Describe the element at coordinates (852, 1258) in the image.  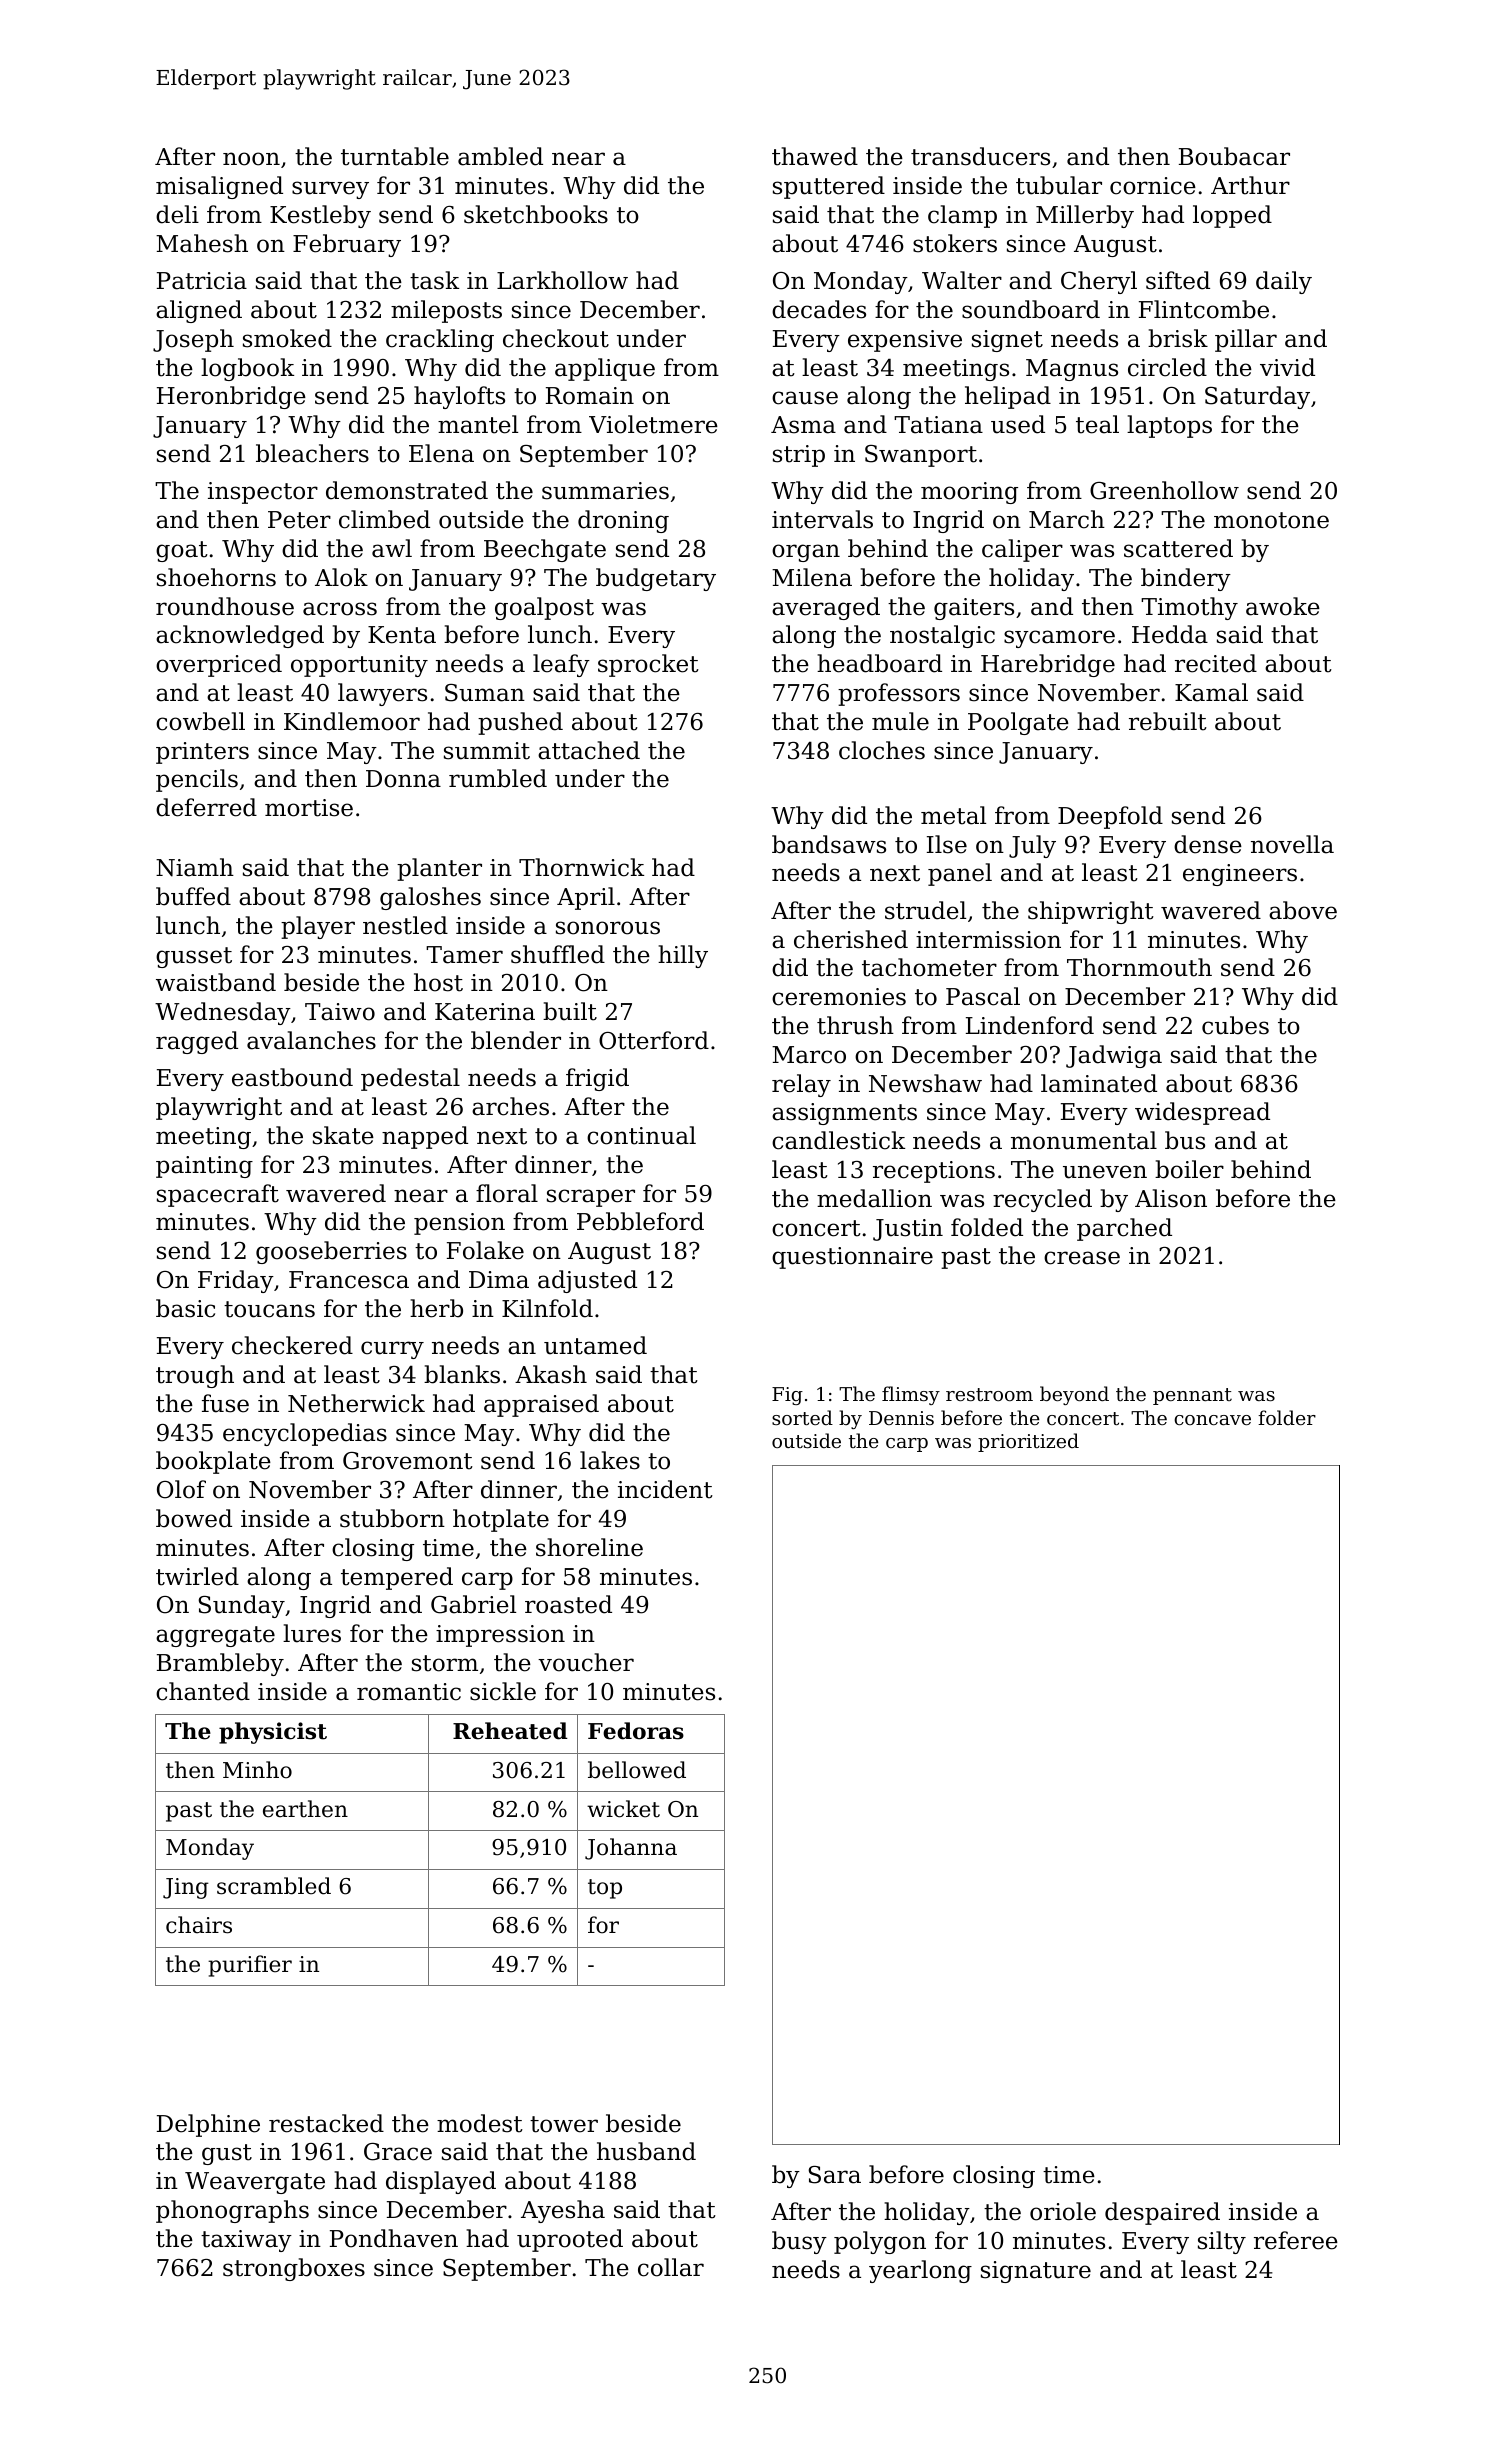
I see `questionnaire` at that location.
